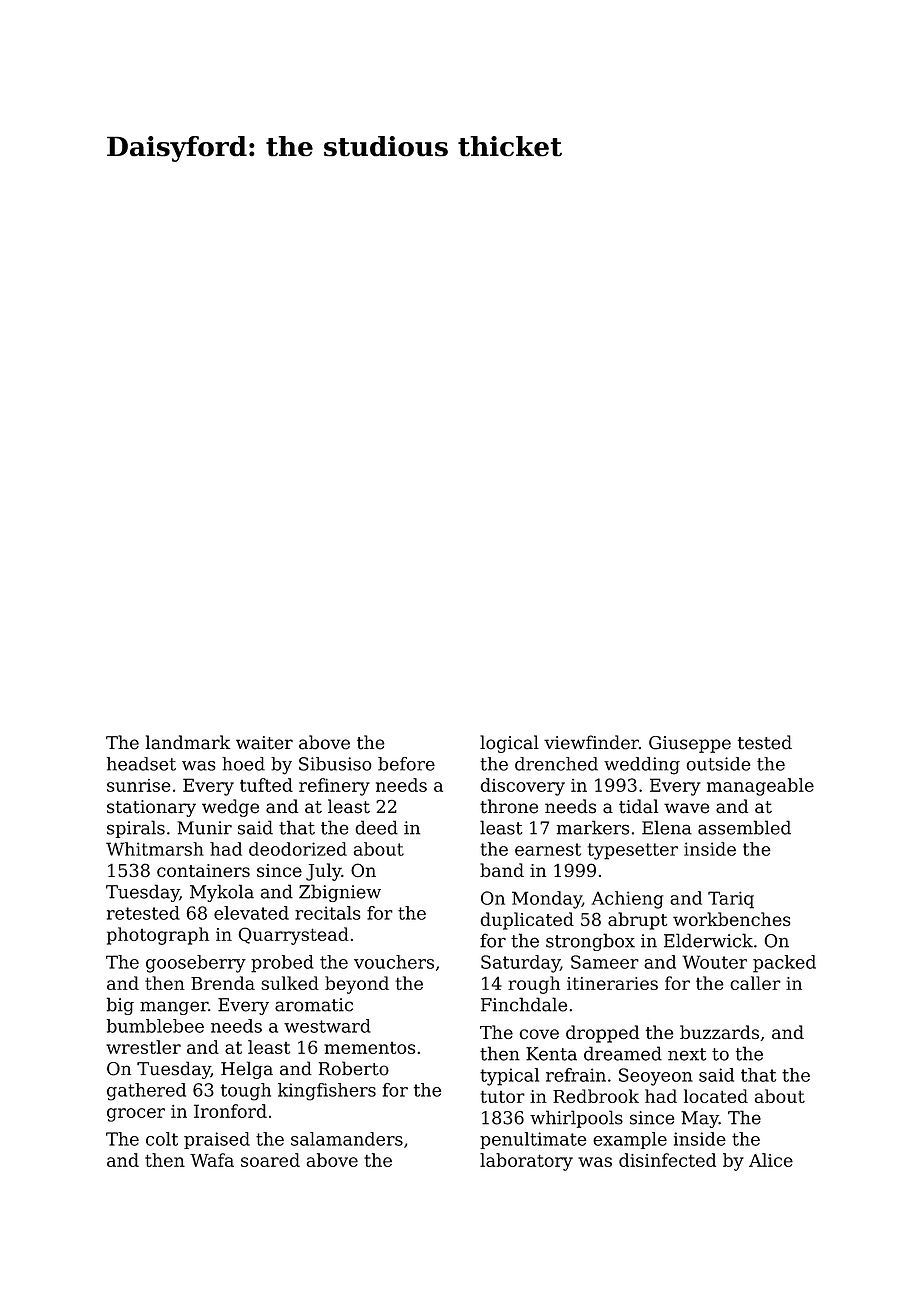  I want to click on laboratory, so click(526, 1162).
